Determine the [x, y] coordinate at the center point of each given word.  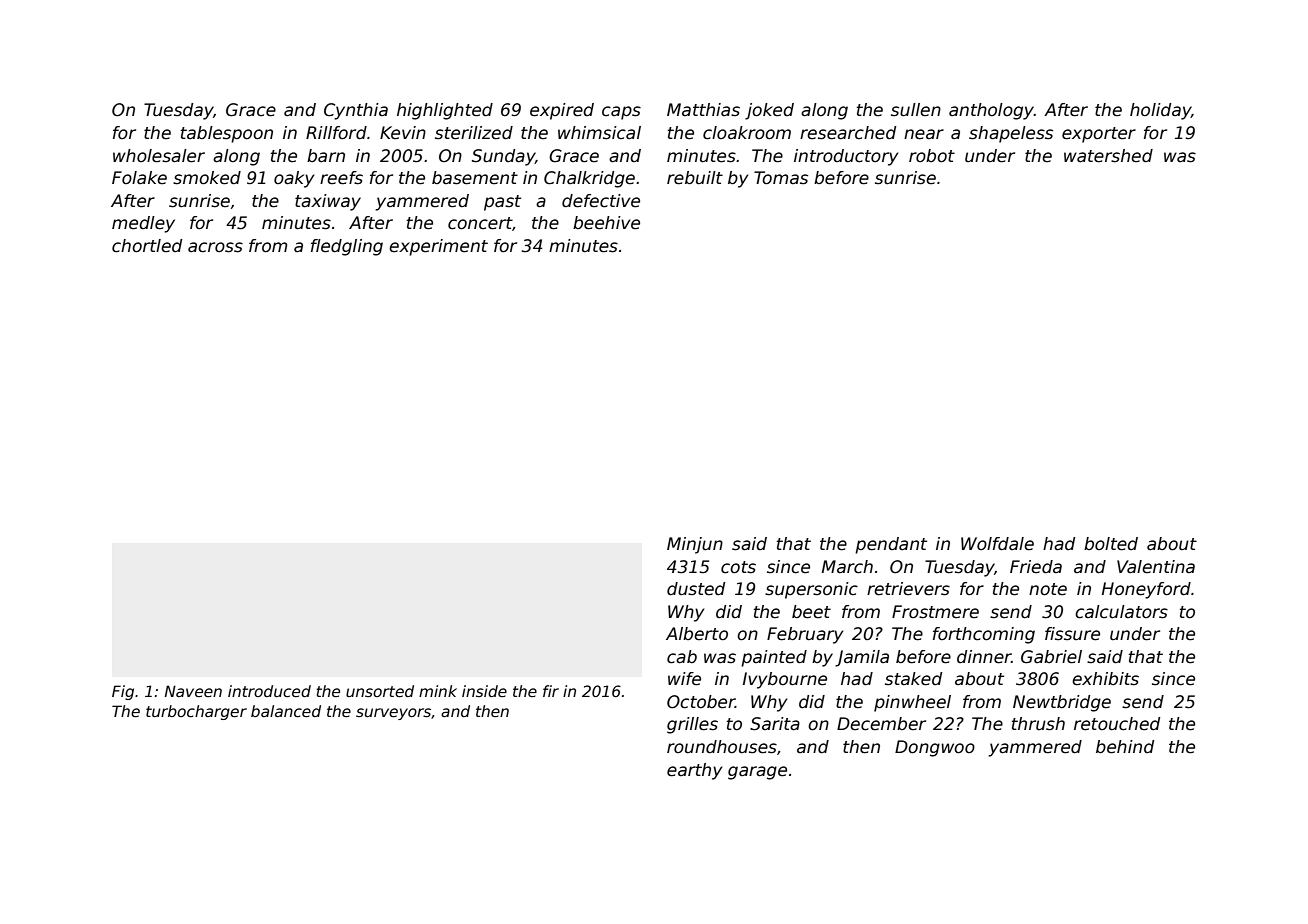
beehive [606, 223]
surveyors [393, 714]
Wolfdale [997, 544]
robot [932, 156]
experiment [438, 247]
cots [738, 567]
